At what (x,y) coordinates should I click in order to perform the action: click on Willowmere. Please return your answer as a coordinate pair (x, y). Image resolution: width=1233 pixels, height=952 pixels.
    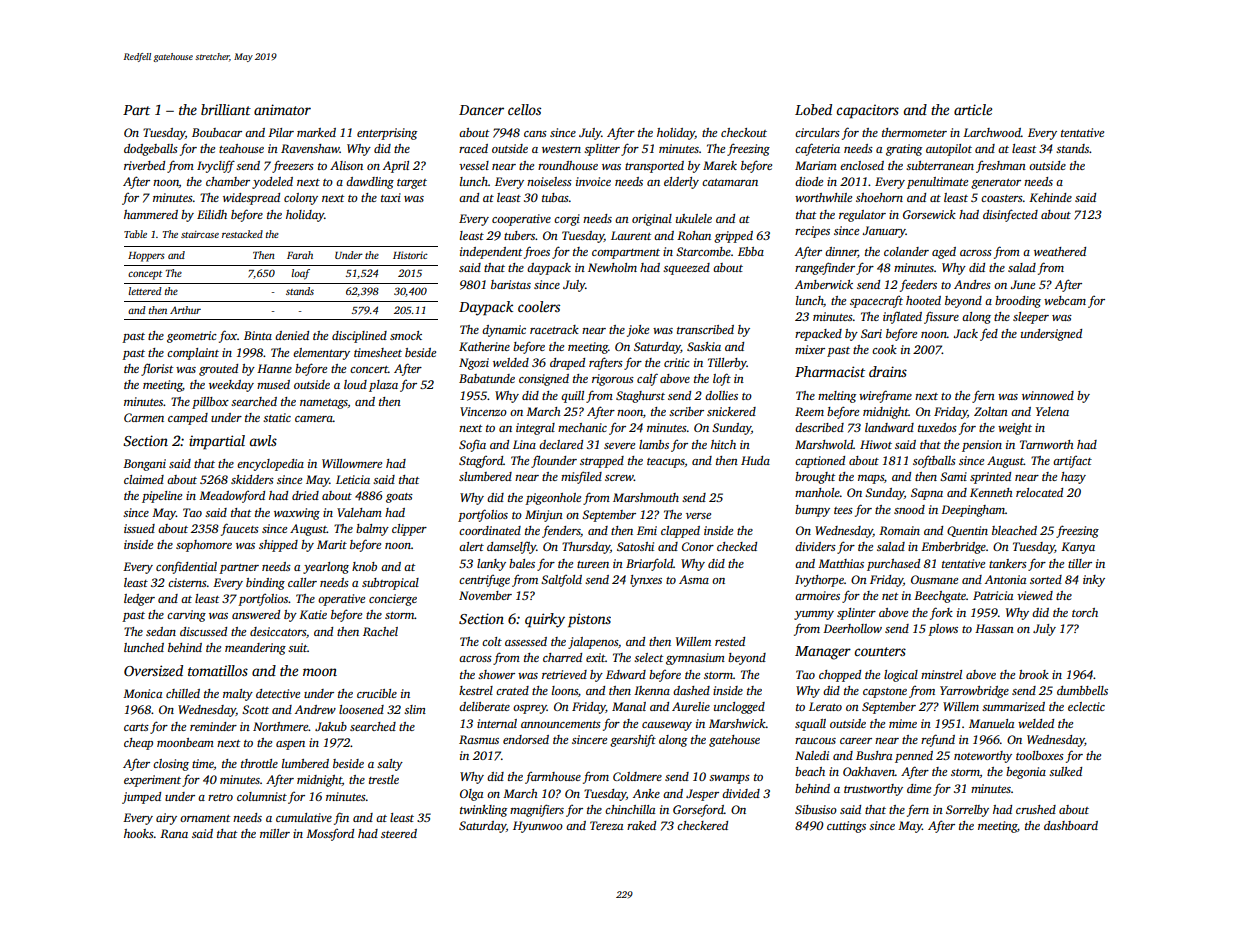
    Looking at the image, I should click on (352, 463).
